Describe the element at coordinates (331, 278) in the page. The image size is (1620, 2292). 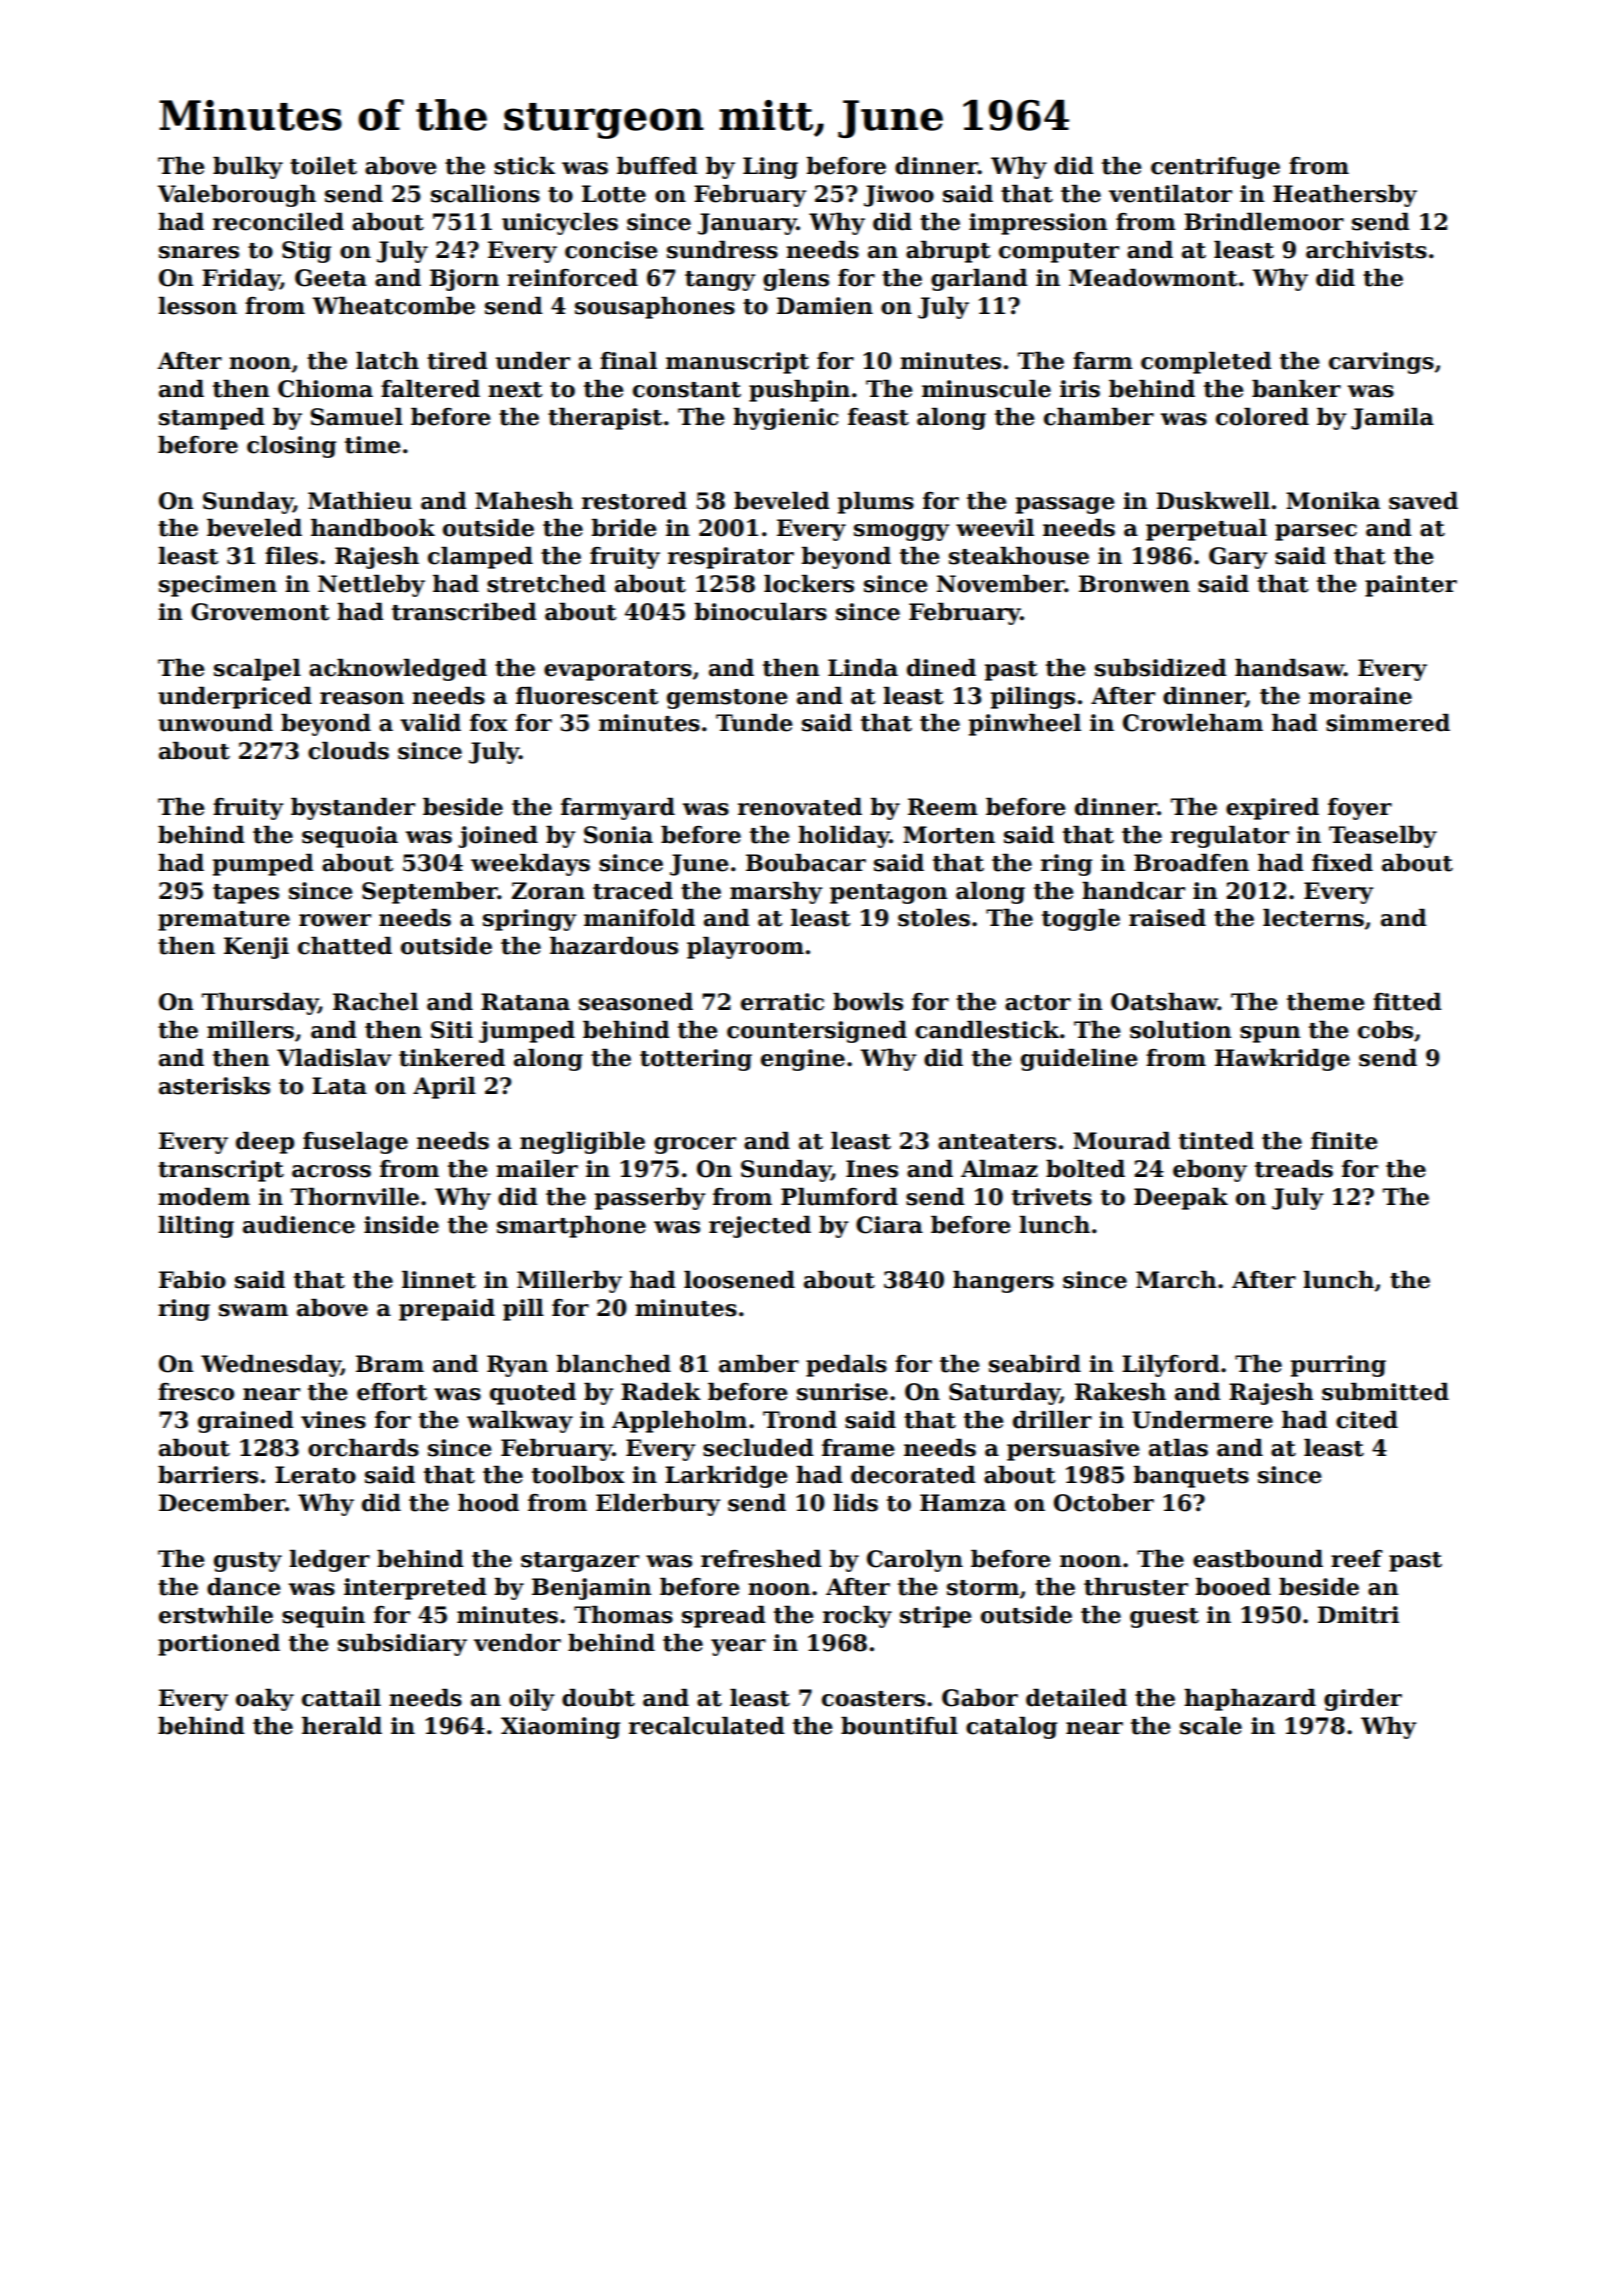
I see `Geeta` at that location.
